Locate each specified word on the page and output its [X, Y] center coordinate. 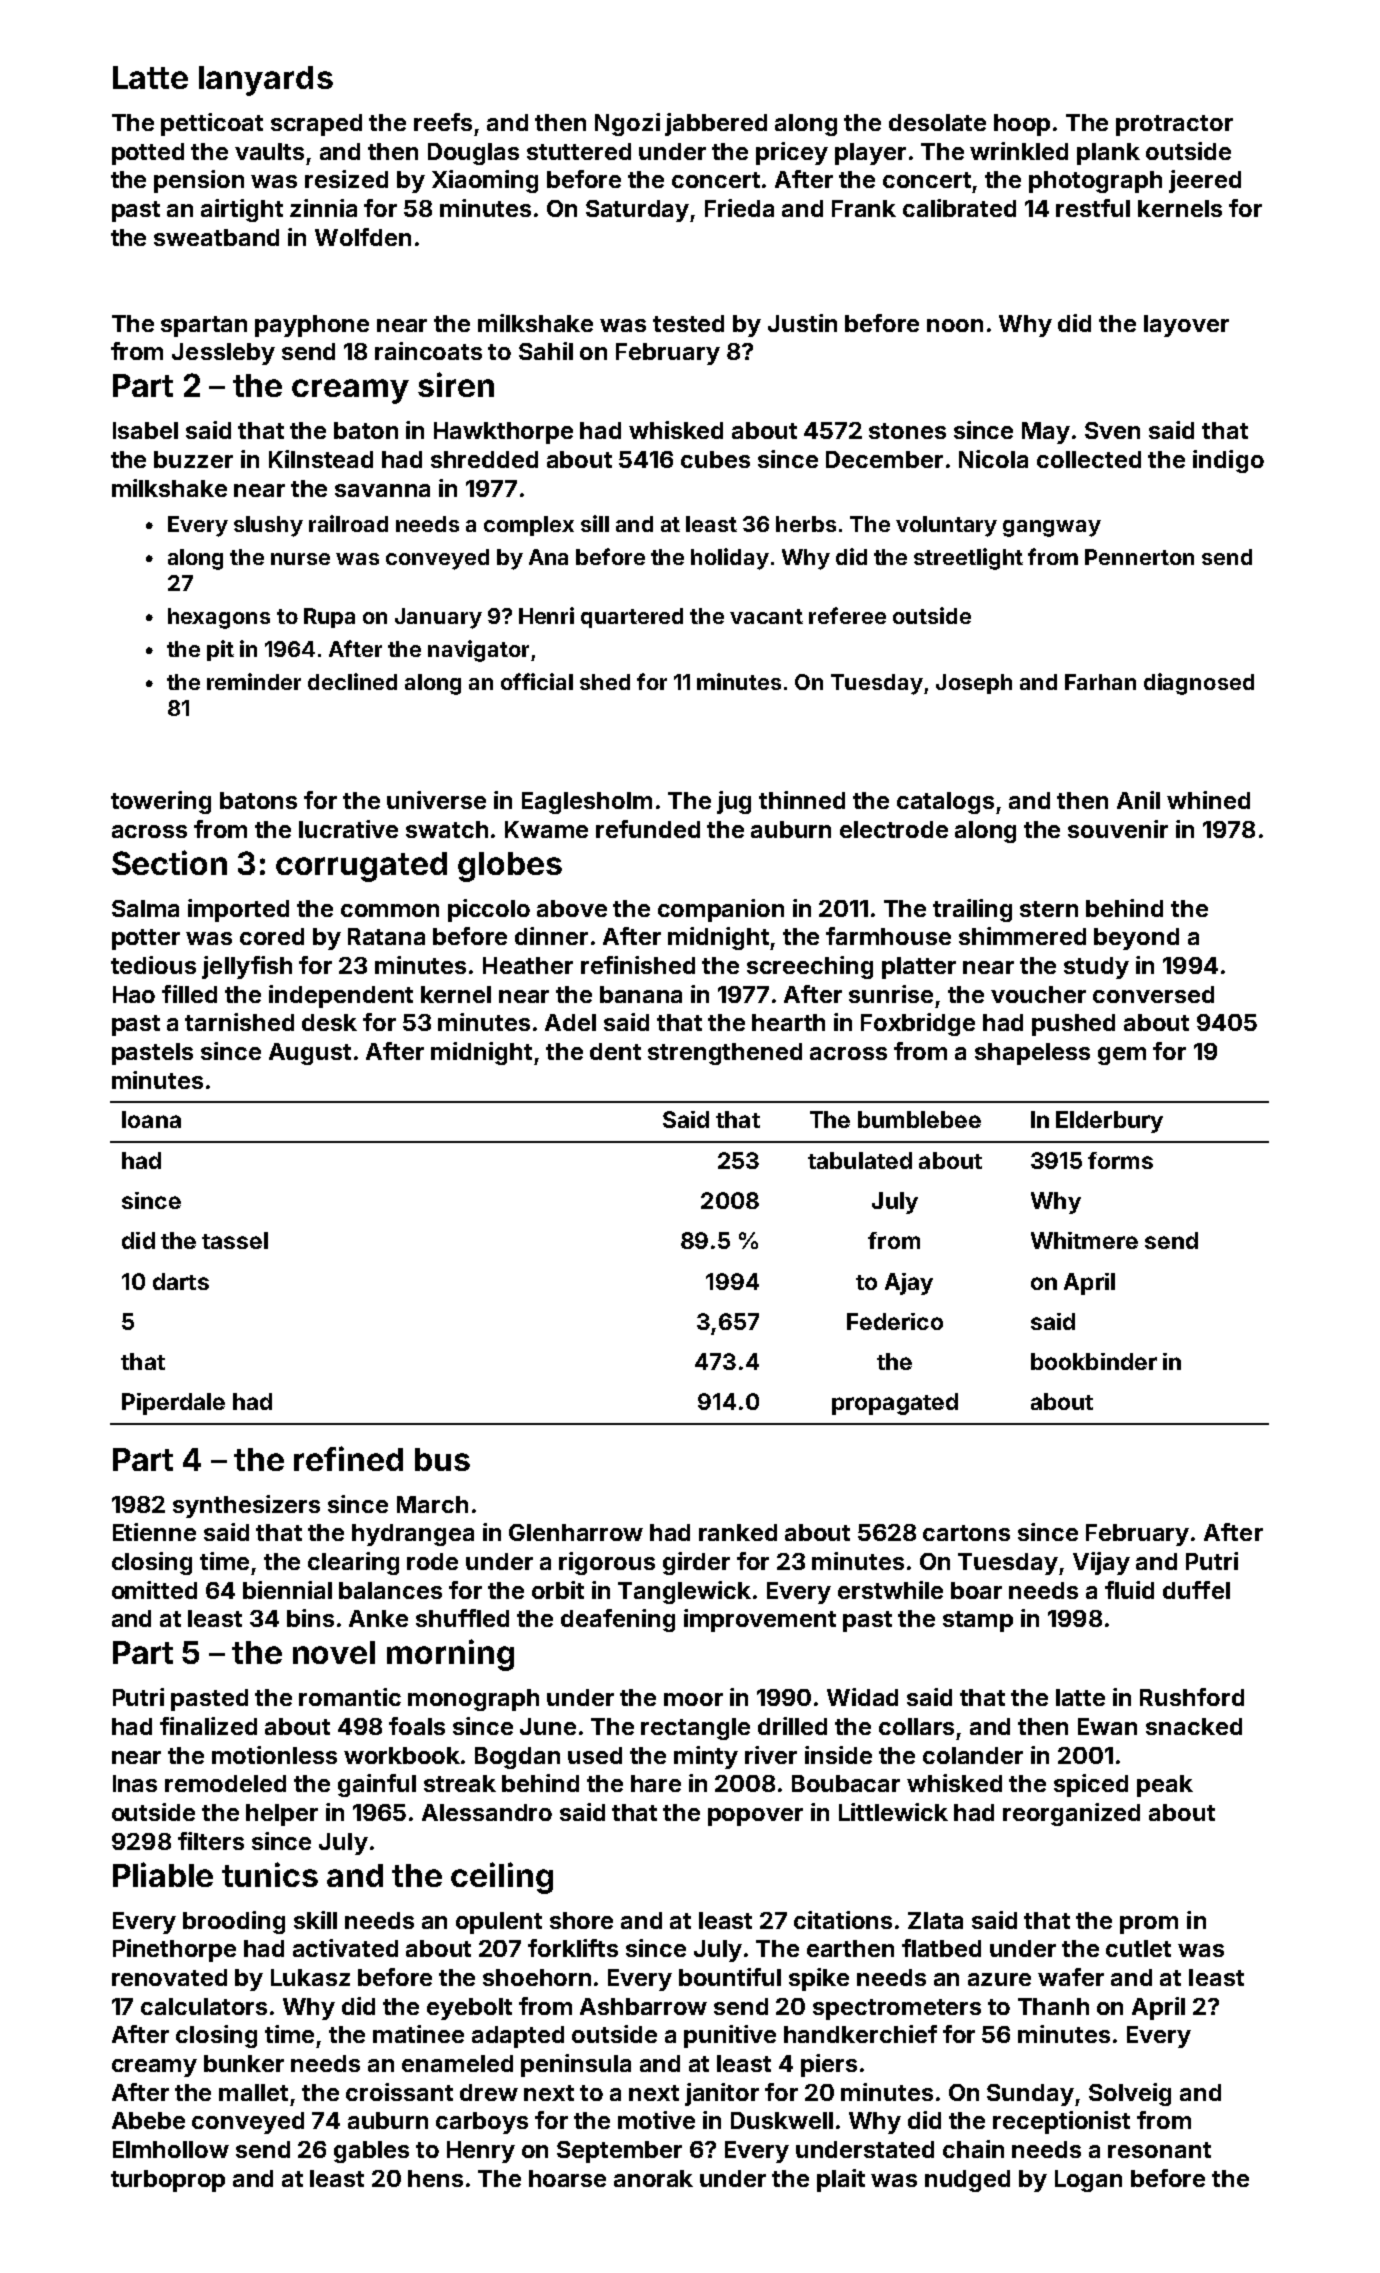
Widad [862, 1697]
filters [211, 1841]
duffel [1196, 1590]
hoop [1022, 125]
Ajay [909, 1284]
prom [1149, 1925]
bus [442, 1459]
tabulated [860, 1160]
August [310, 1054]
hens [435, 2178]
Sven [1112, 430]
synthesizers [246, 1506]
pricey [792, 153]
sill [595, 523]
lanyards [266, 81]
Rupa [329, 618]
